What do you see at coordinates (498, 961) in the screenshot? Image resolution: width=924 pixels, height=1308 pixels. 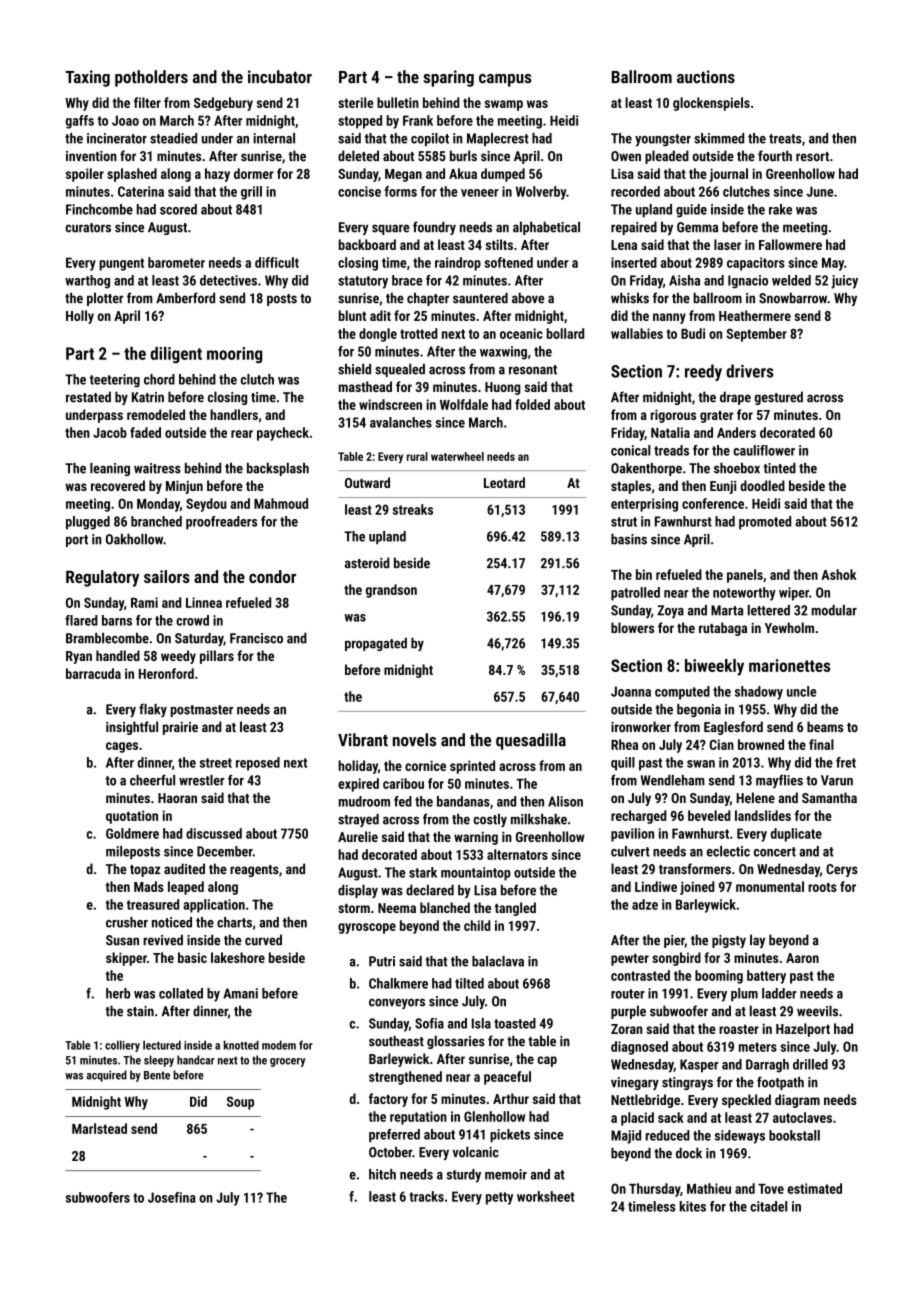 I see `balaclava` at bounding box center [498, 961].
